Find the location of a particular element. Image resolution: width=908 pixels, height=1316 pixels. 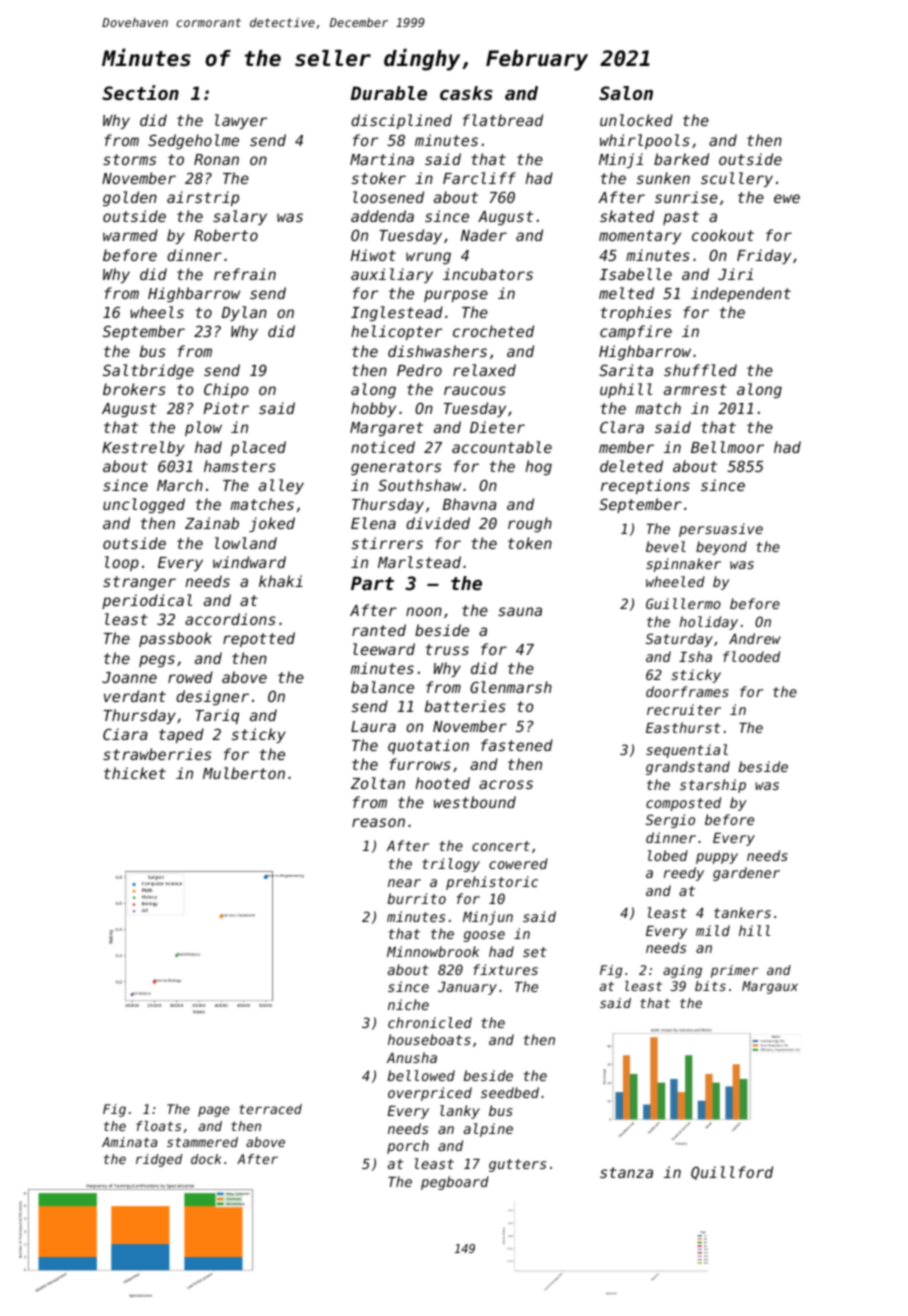

pegboard is located at coordinates (455, 1183).
